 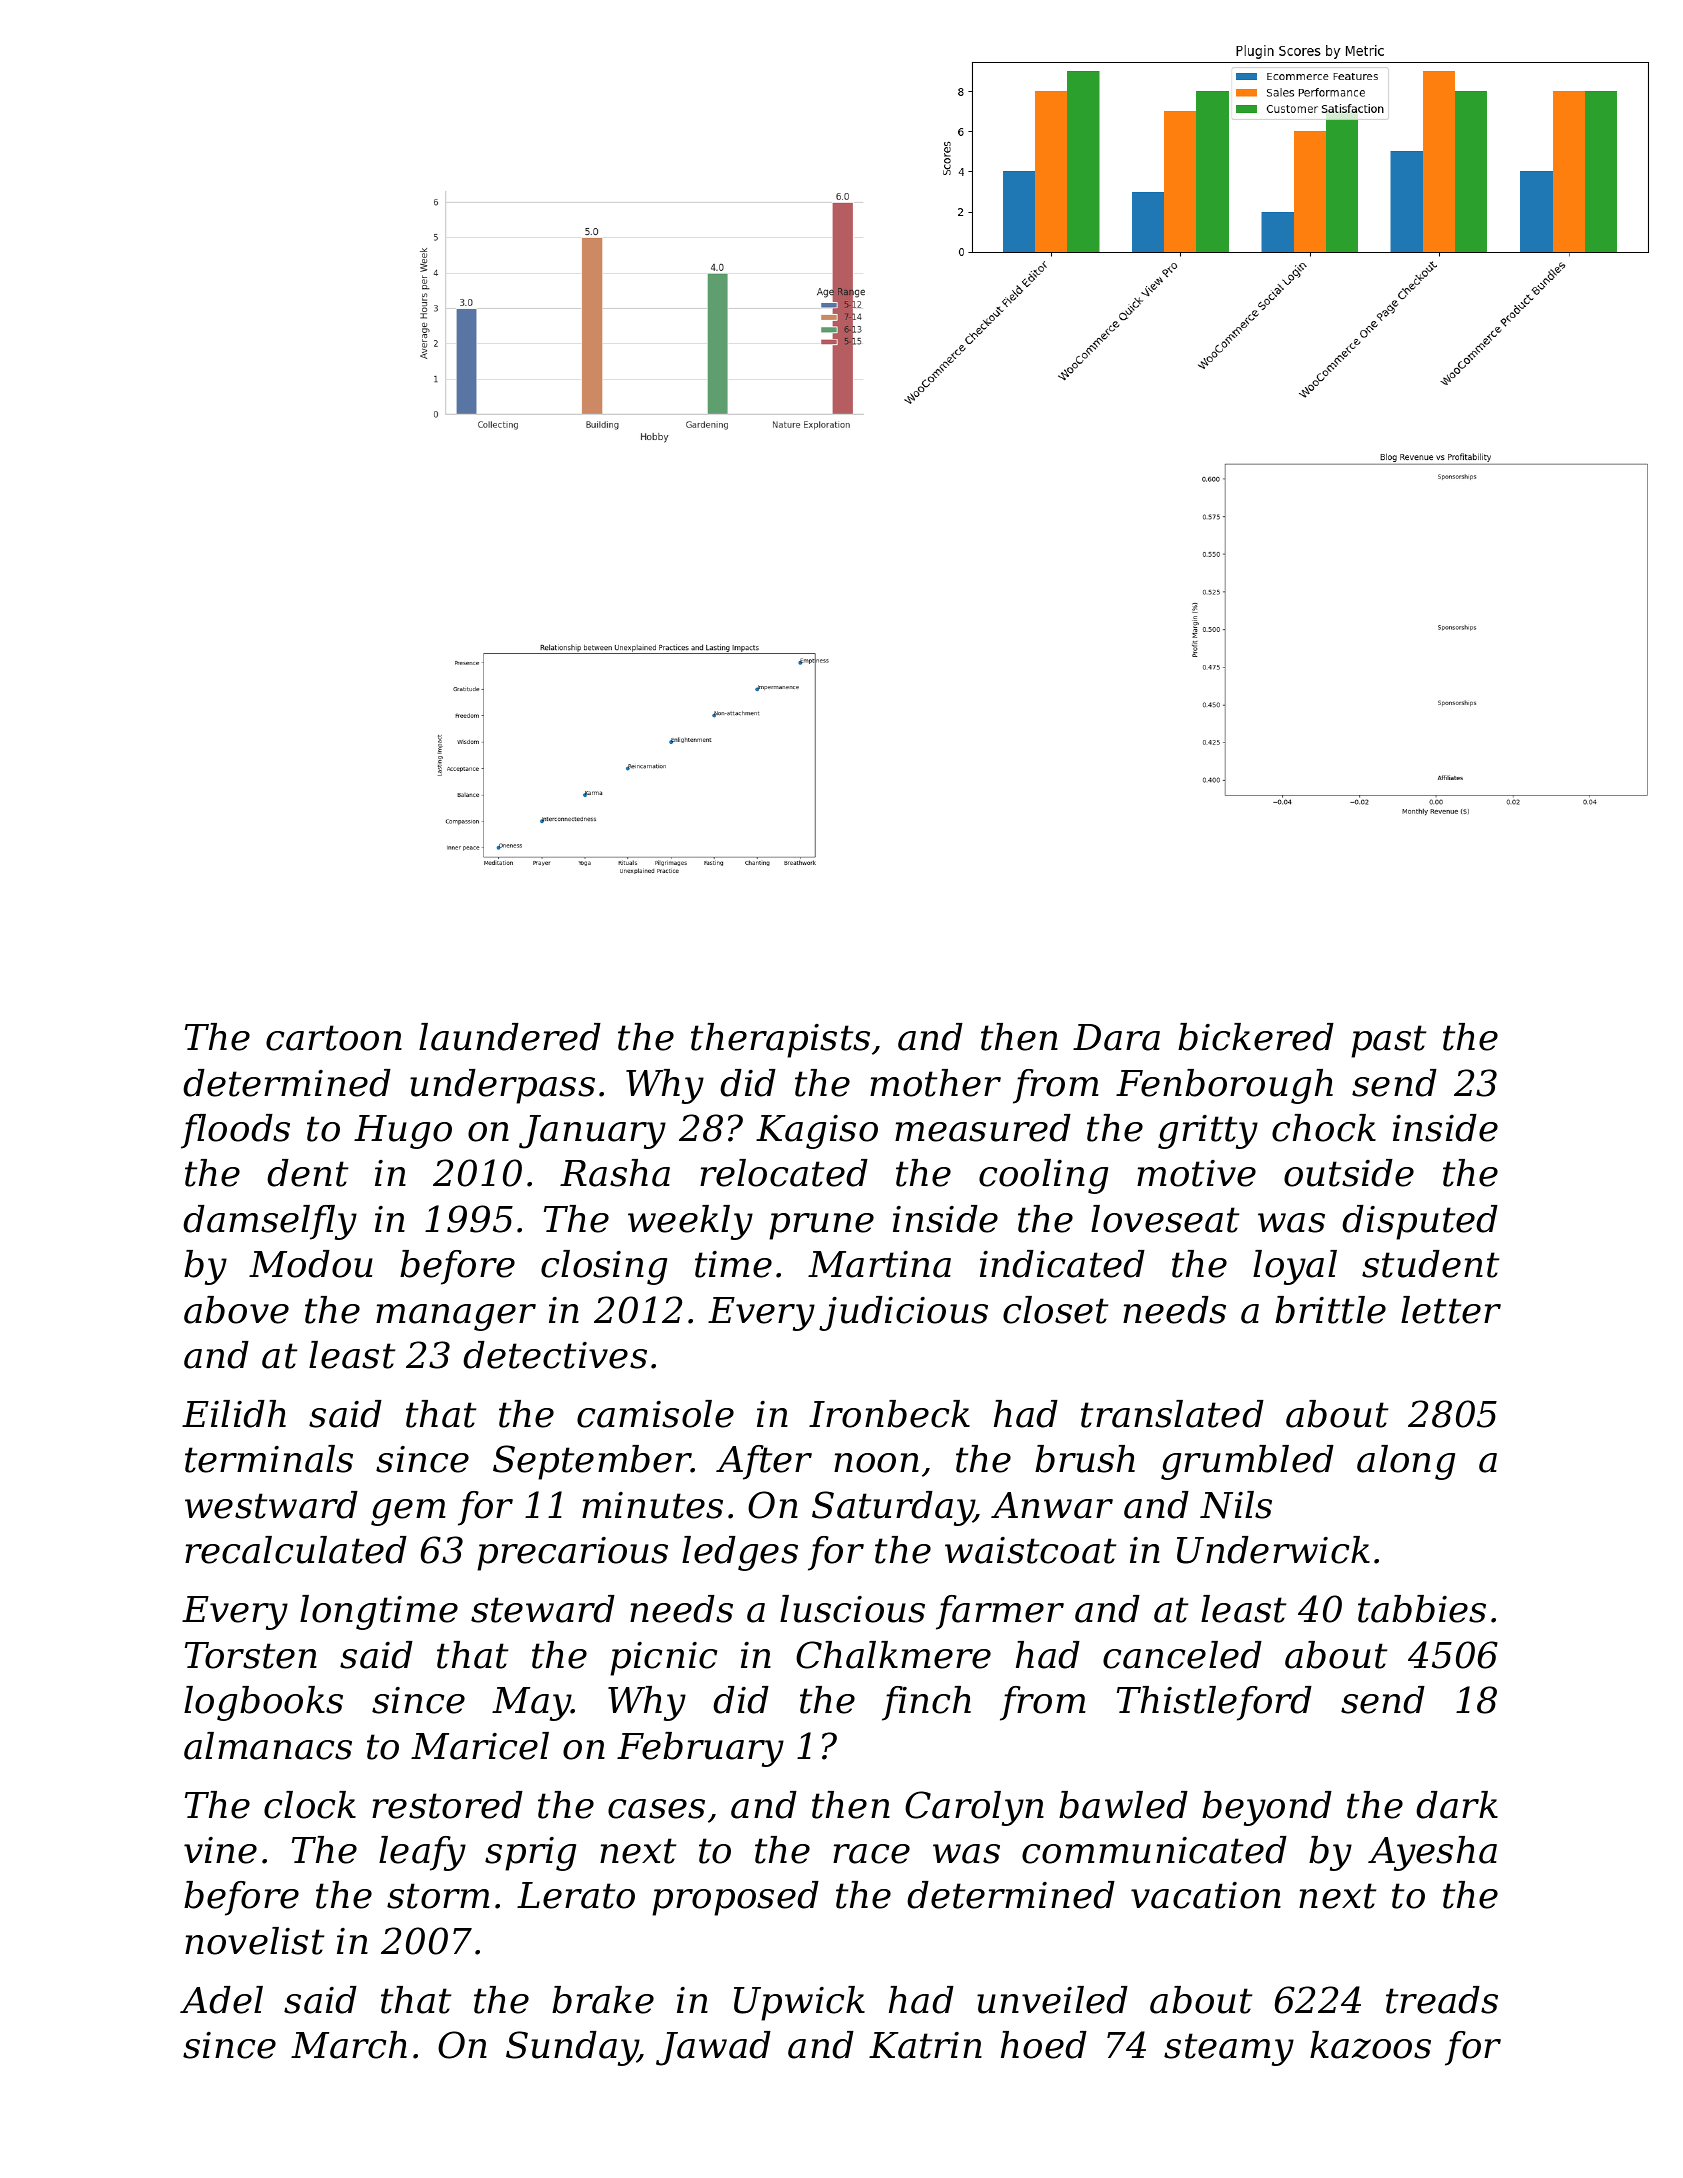 I want to click on laundered, so click(x=510, y=1037).
